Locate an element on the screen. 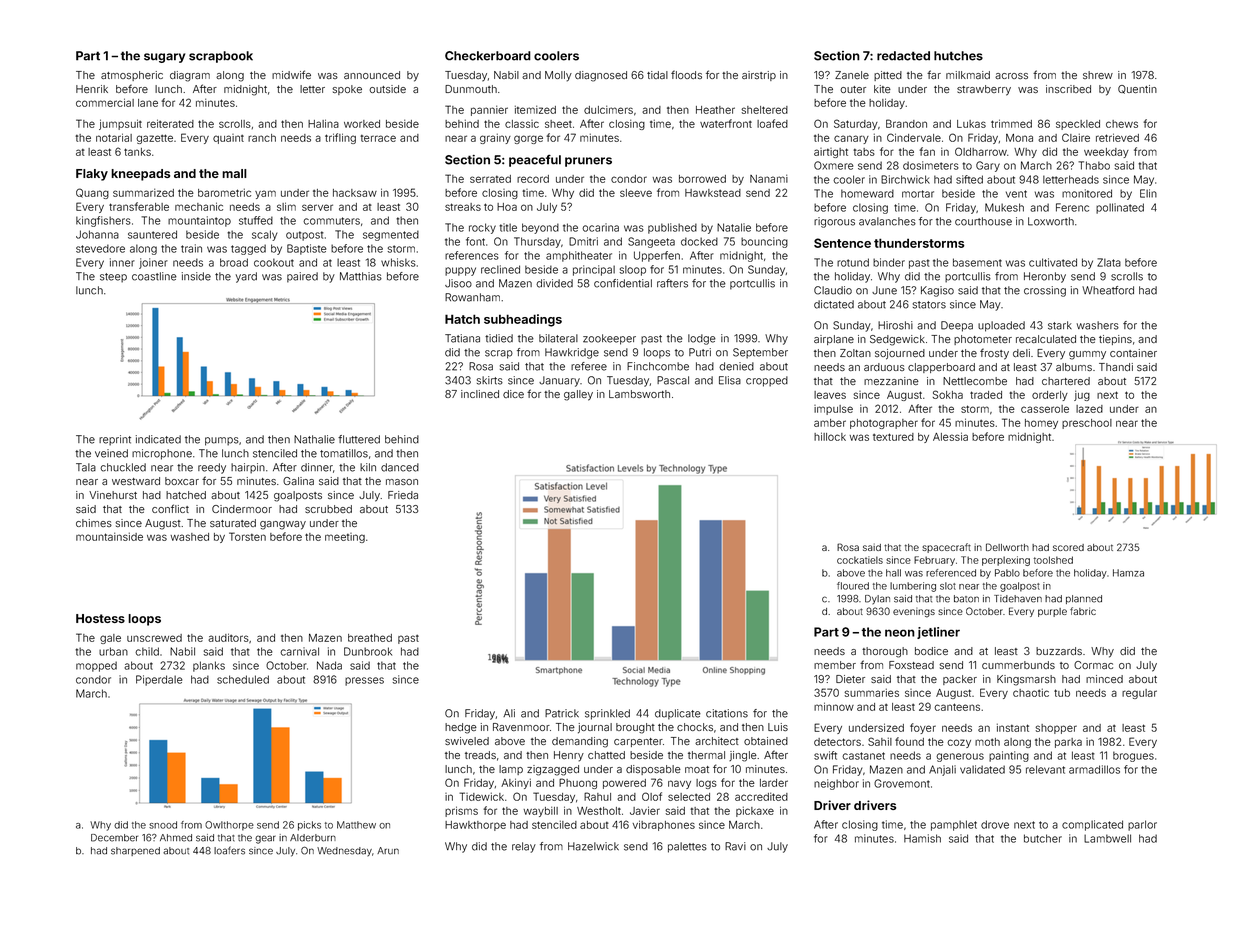 This screenshot has height=952, width=1233. preschool is located at coordinates (1087, 424).
